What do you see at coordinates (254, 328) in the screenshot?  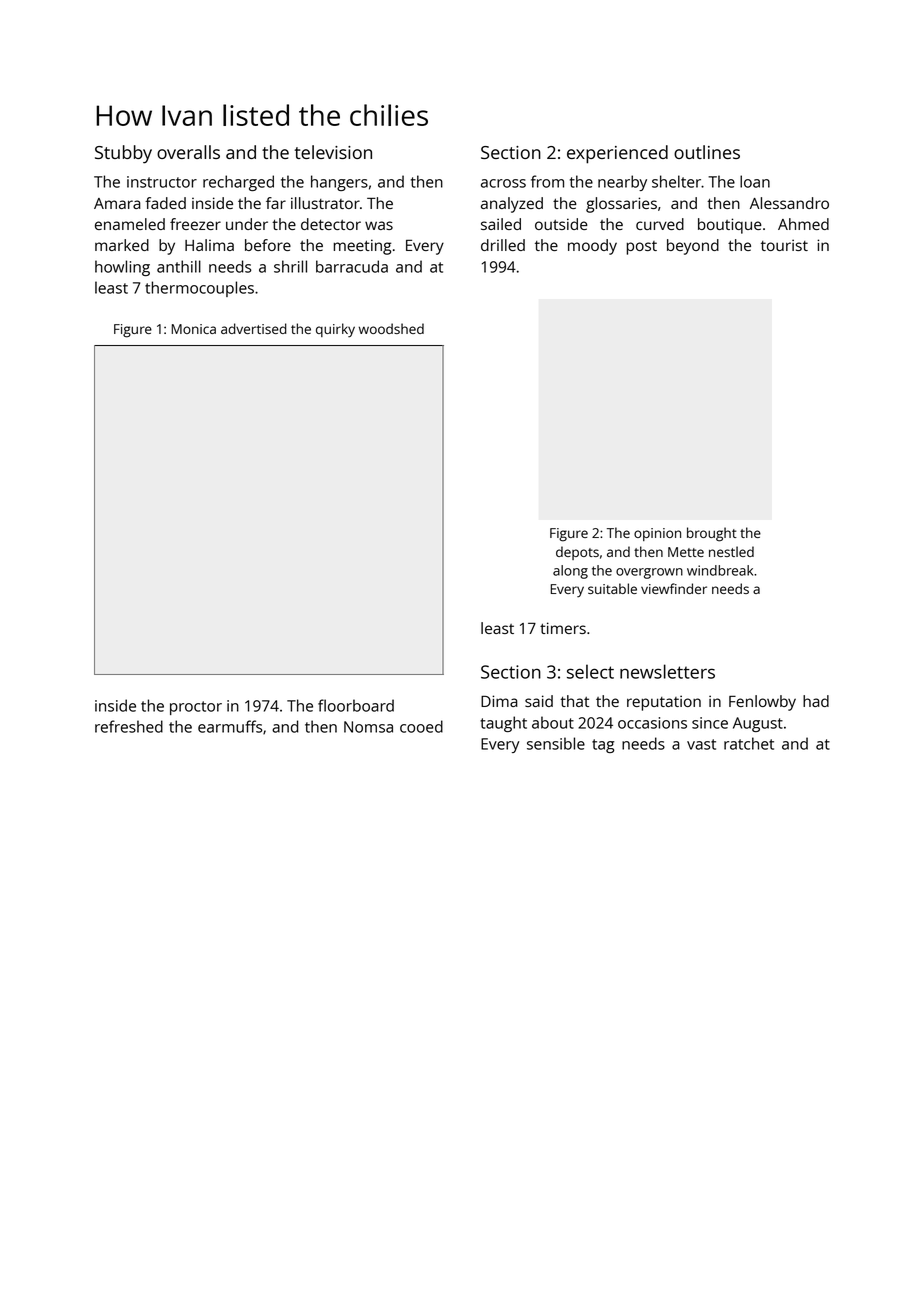 I see `advertised` at bounding box center [254, 328].
